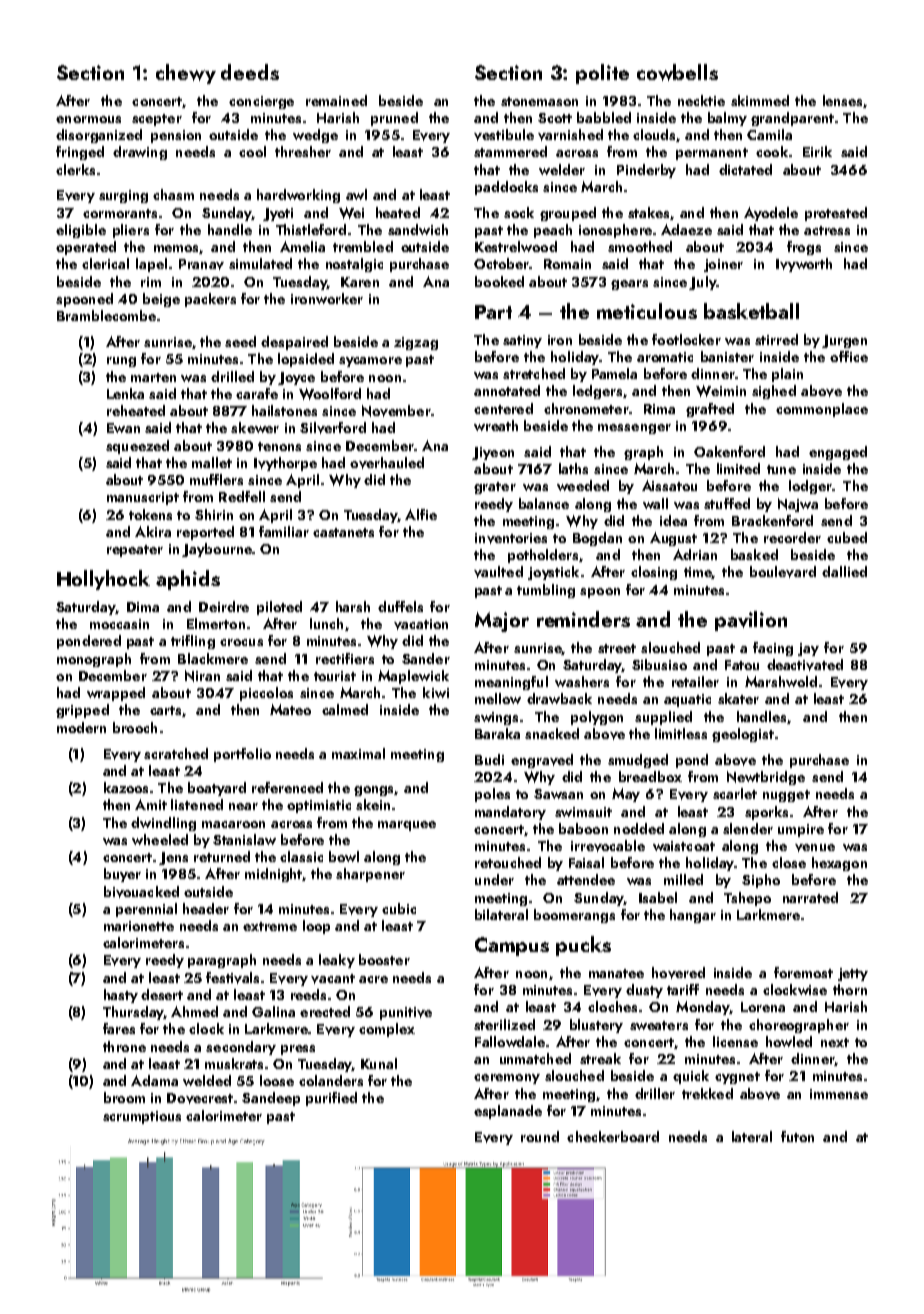  Describe the element at coordinates (81, 727) in the image. I see `modern` at that location.
